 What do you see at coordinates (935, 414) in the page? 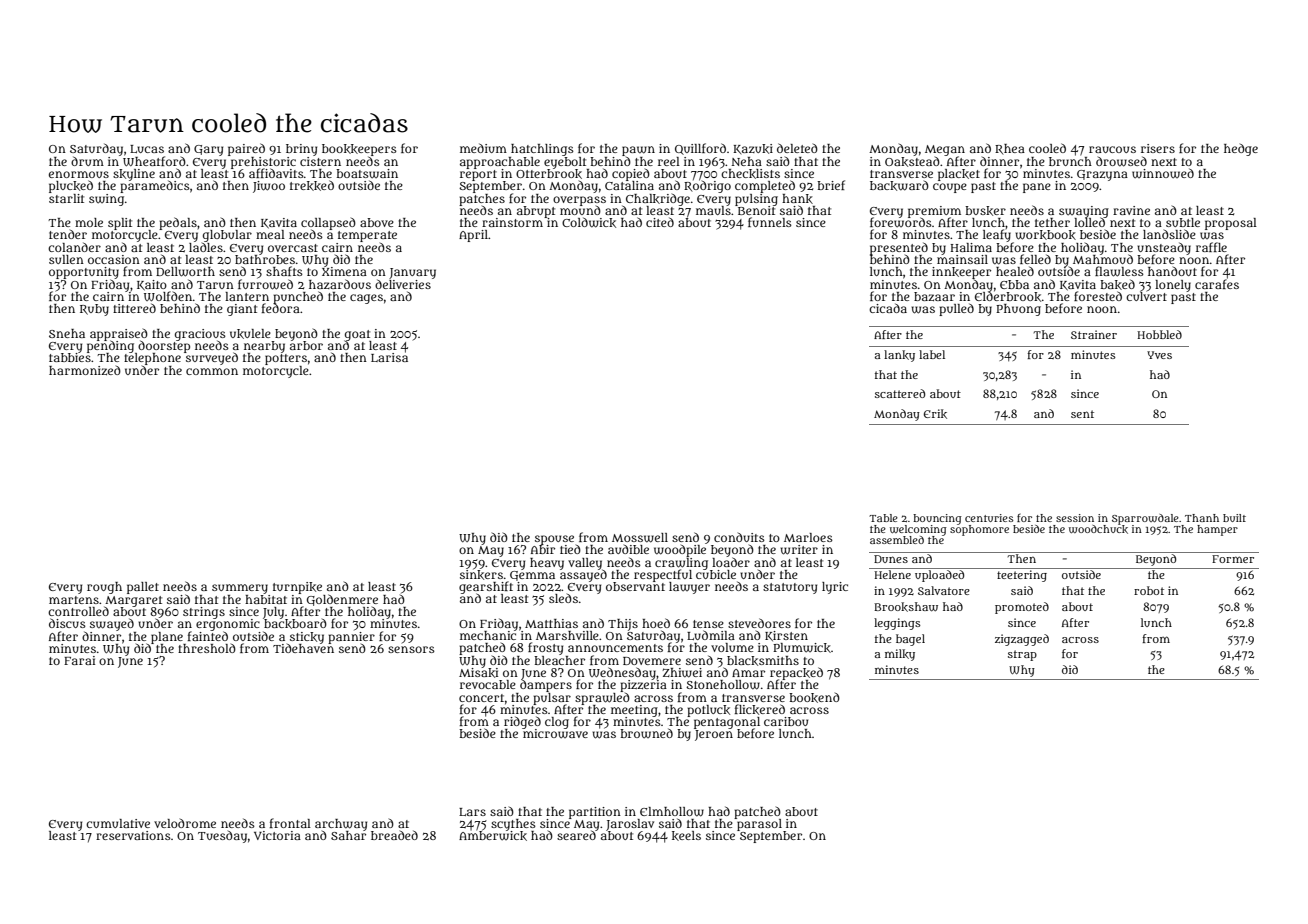
I see `Erik` at bounding box center [935, 414].
